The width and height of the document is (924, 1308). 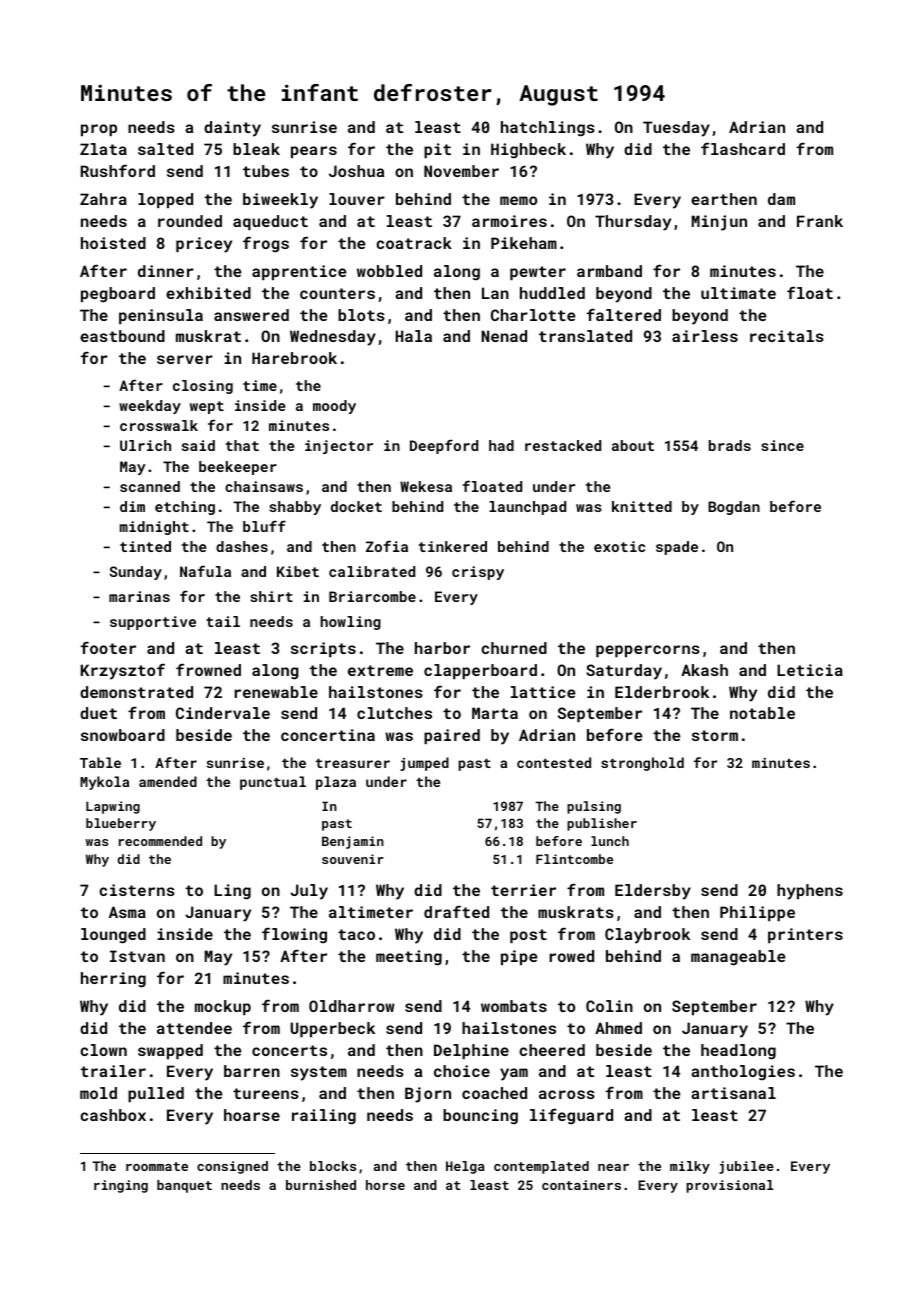 What do you see at coordinates (356, 506) in the document?
I see `docket` at bounding box center [356, 506].
